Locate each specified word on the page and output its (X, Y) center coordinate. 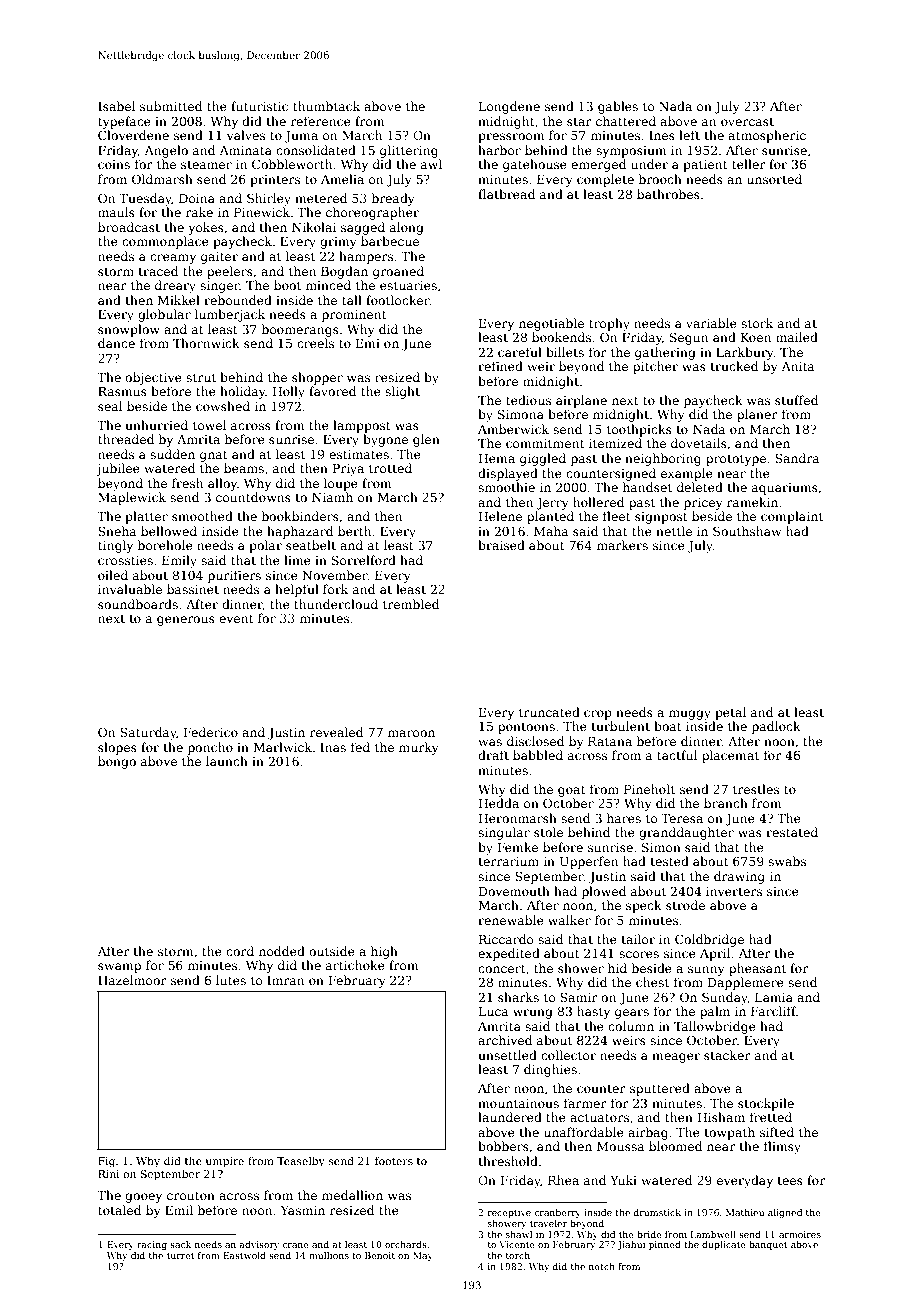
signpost (661, 518)
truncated (549, 712)
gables (618, 107)
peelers (230, 272)
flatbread (506, 194)
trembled (411, 604)
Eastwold (244, 1255)
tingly (115, 546)
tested (669, 861)
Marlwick (283, 747)
